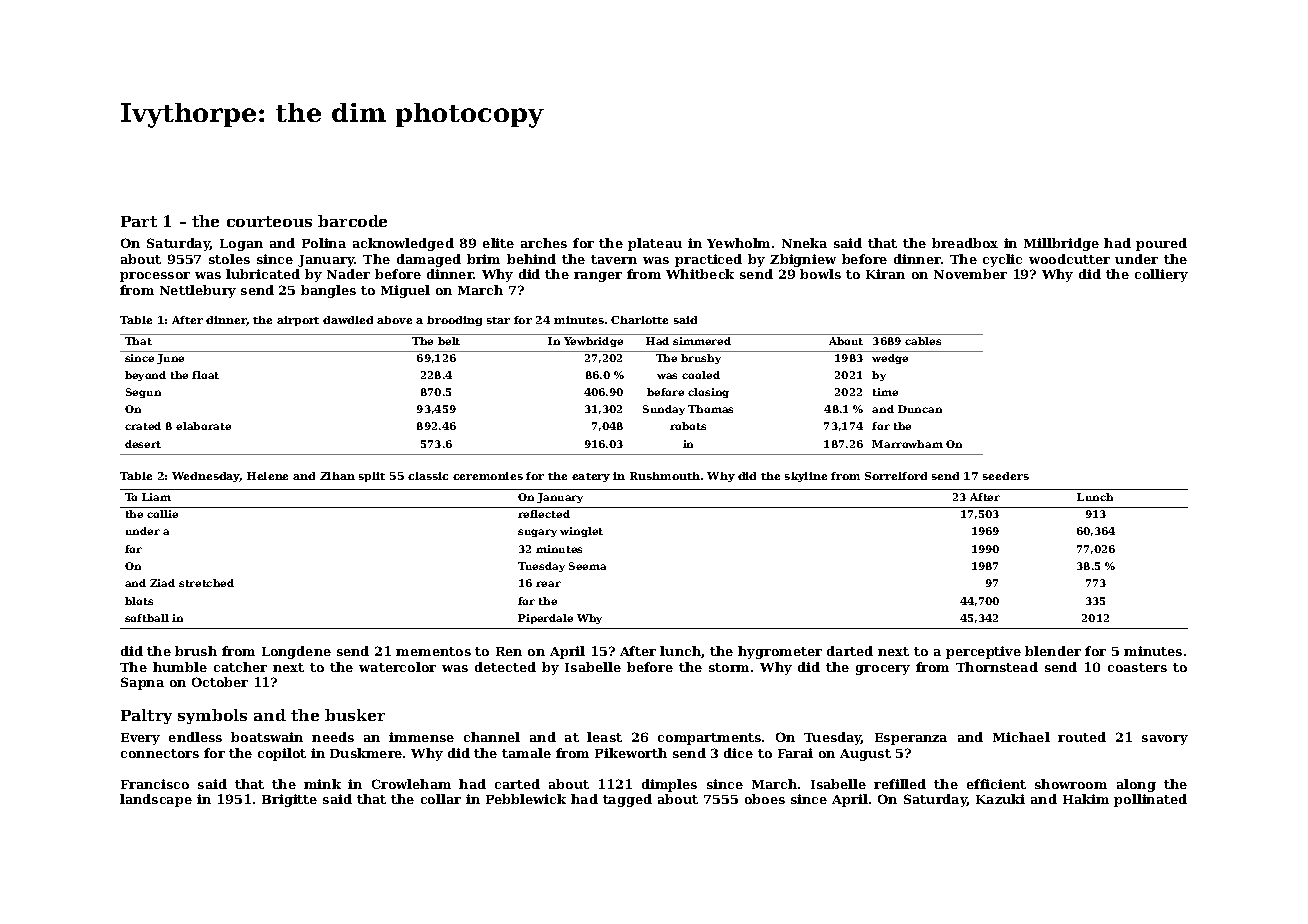  What do you see at coordinates (205, 375) in the screenshot?
I see `float` at bounding box center [205, 375].
